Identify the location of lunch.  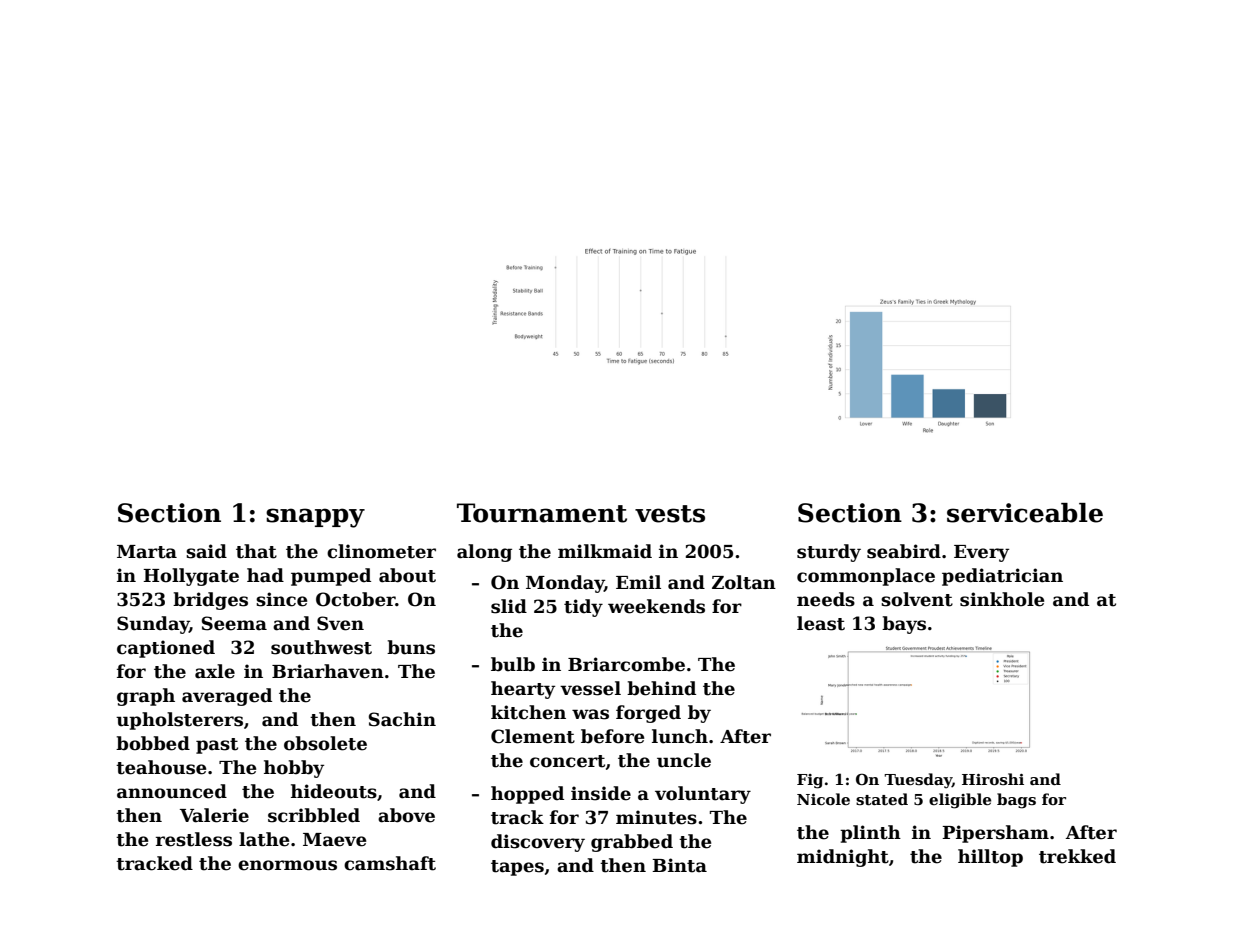
(680, 736).
